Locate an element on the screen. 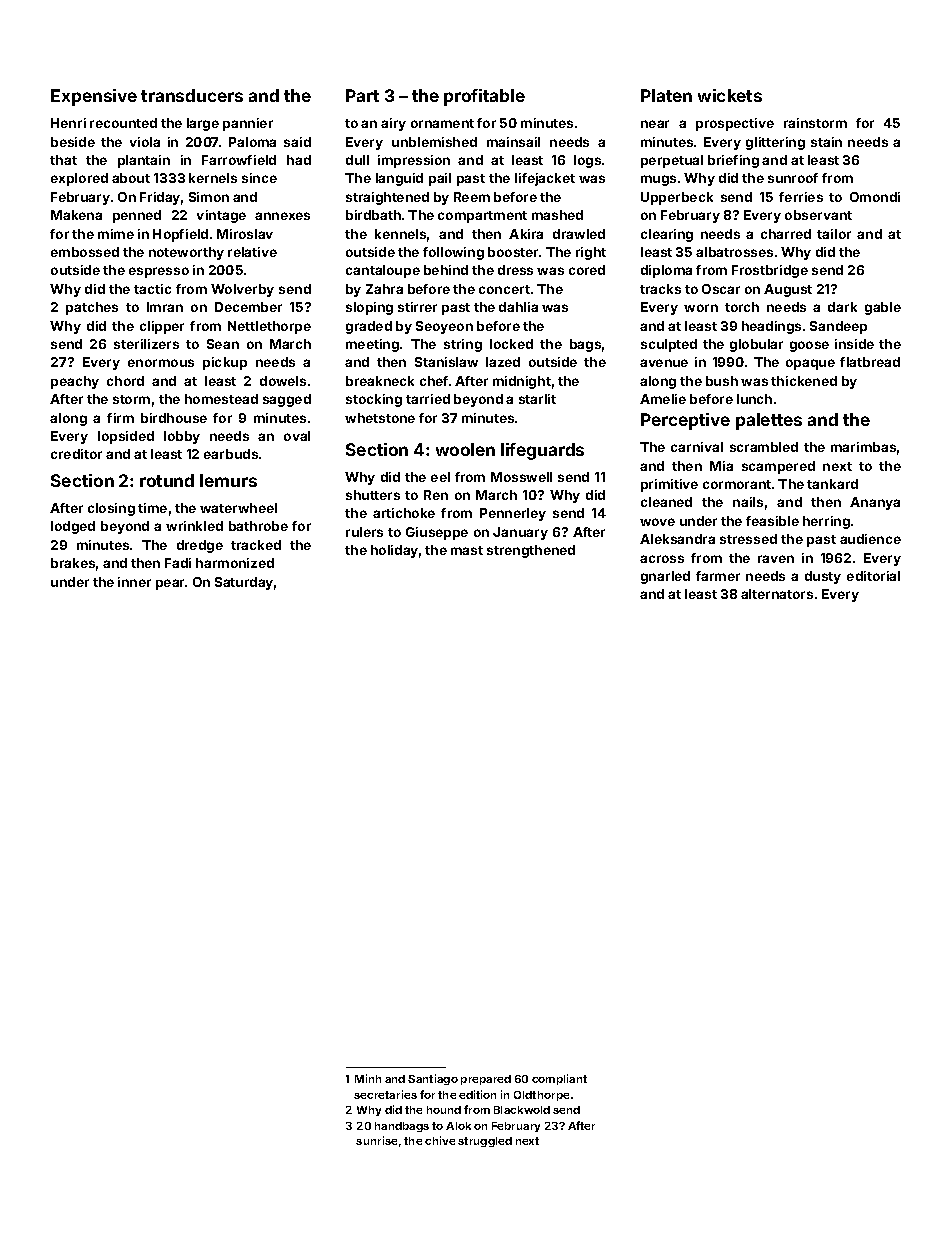 The height and width of the screenshot is (1233, 952). inner is located at coordinates (134, 582).
